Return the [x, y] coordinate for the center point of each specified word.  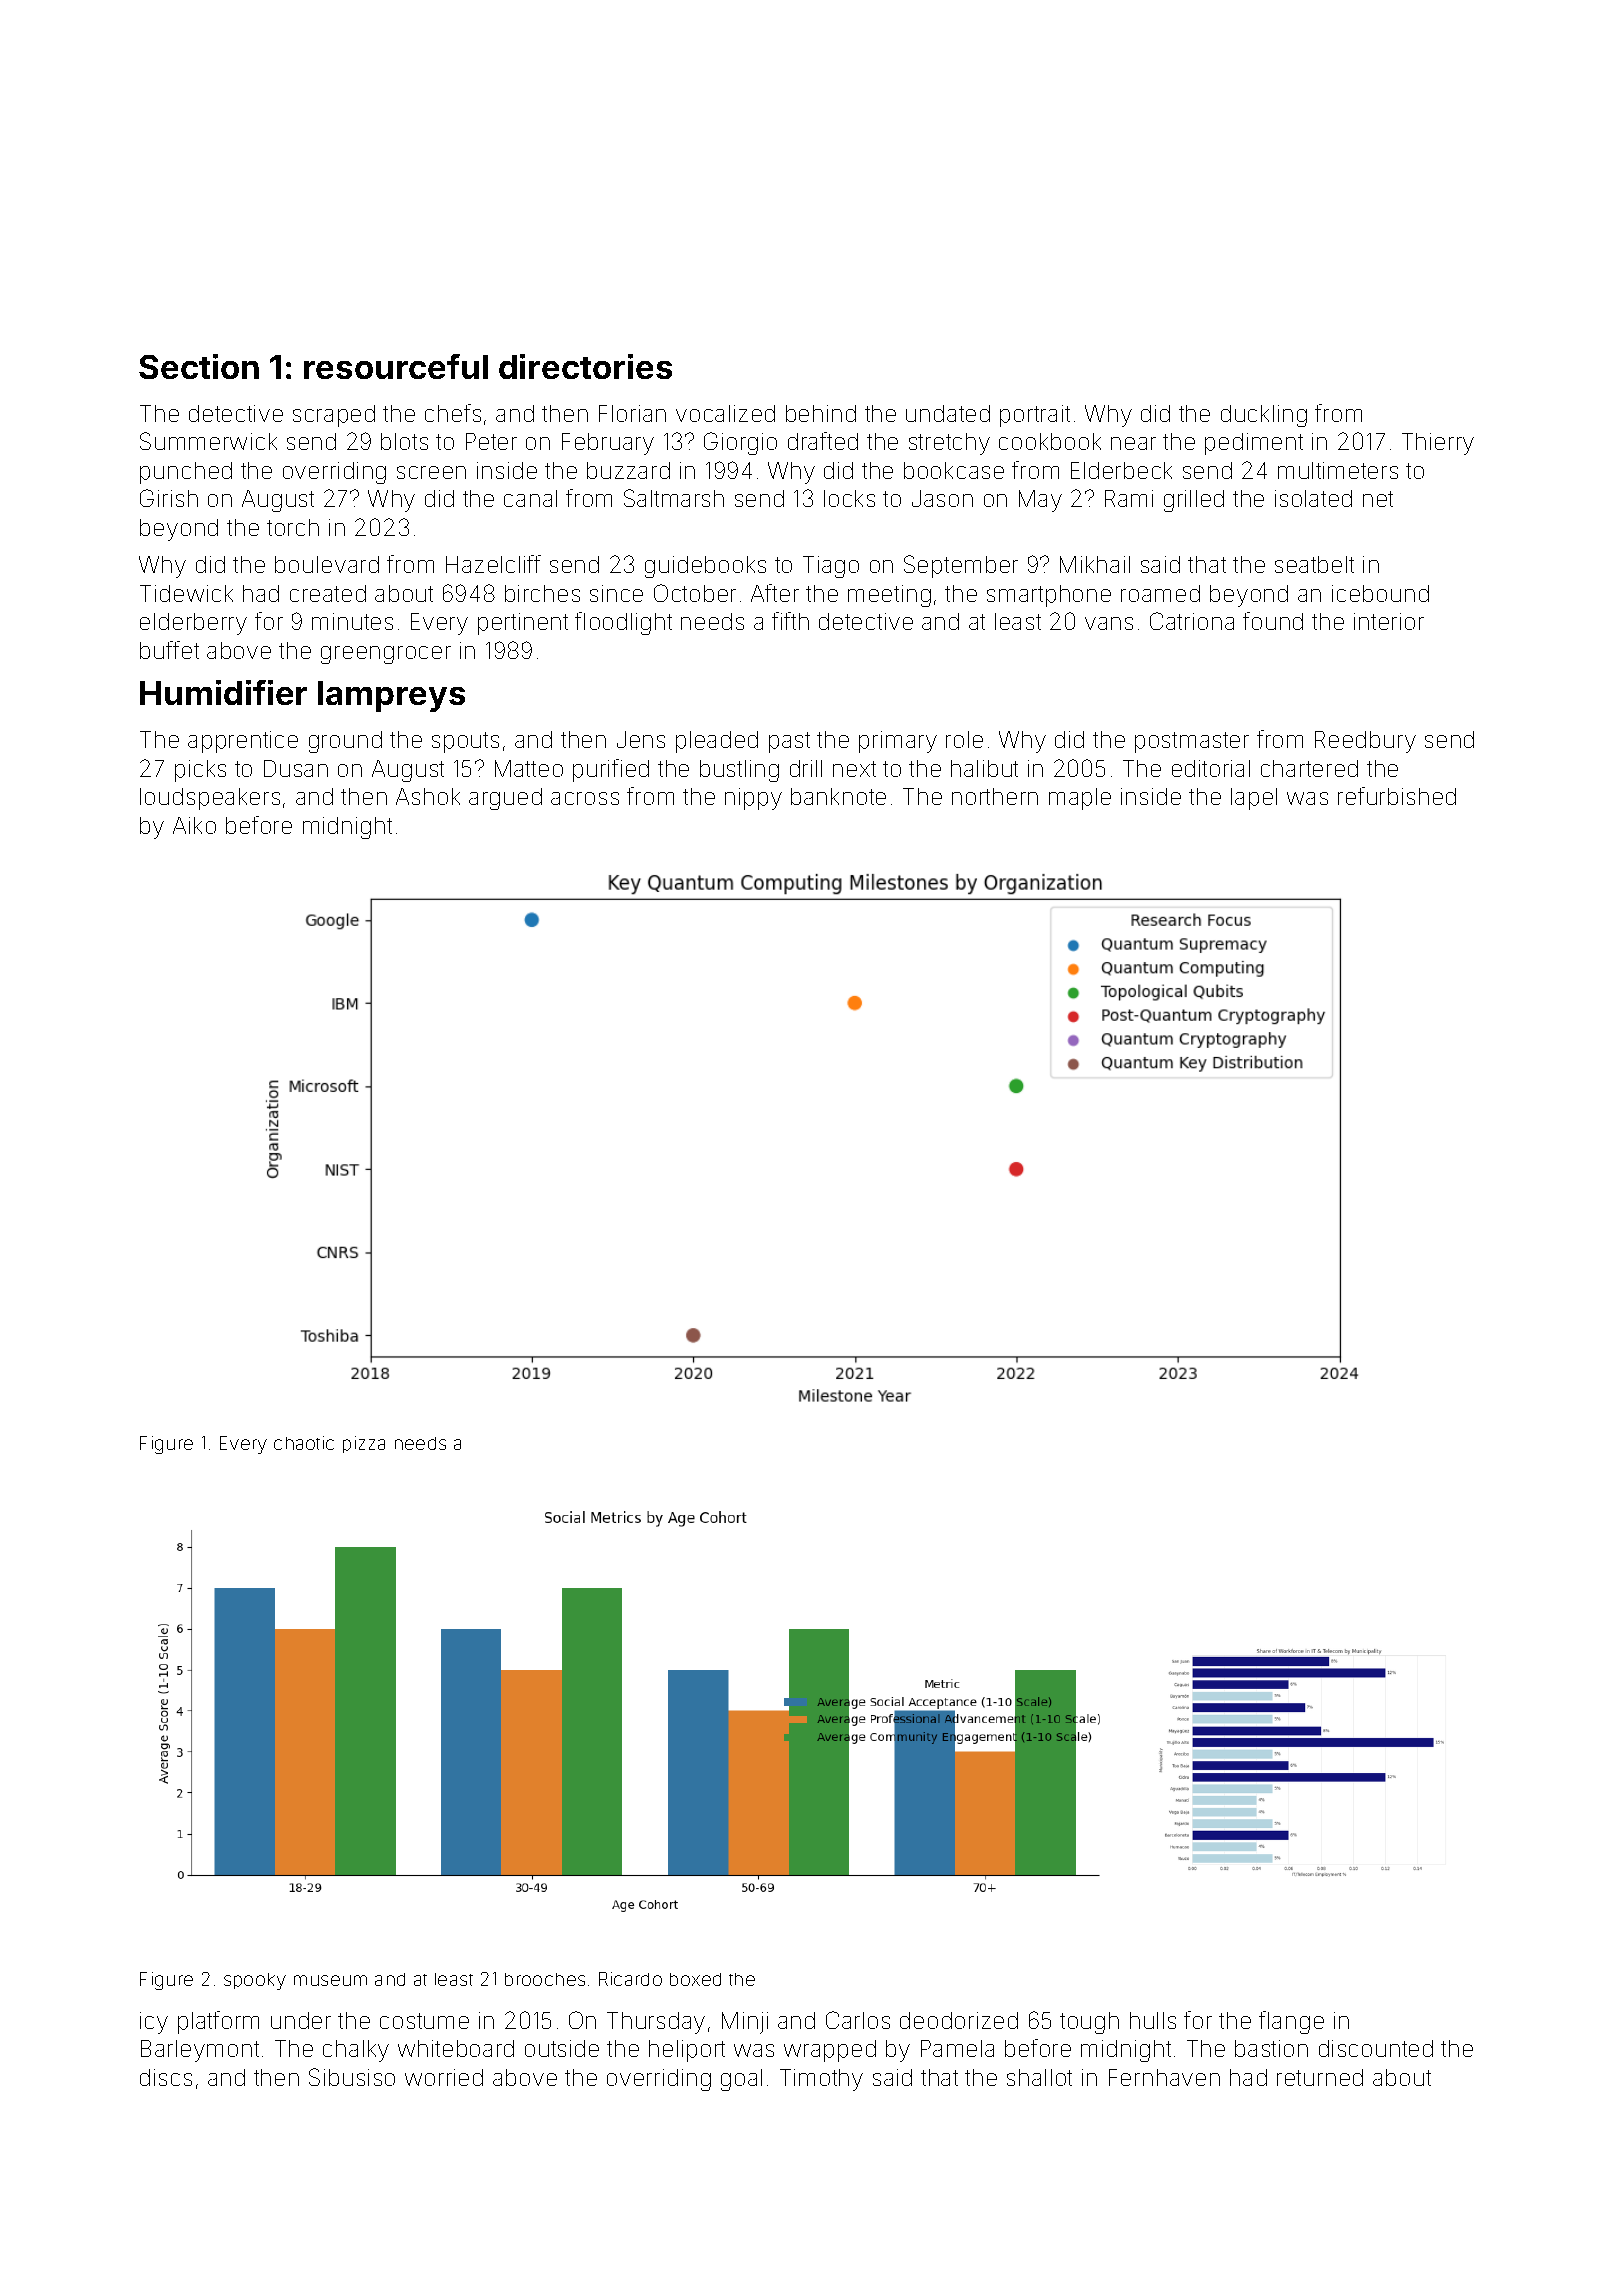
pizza [364, 1444]
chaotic [304, 1443]
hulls [1153, 2020]
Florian [632, 413]
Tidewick [186, 593]
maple [1080, 799]
